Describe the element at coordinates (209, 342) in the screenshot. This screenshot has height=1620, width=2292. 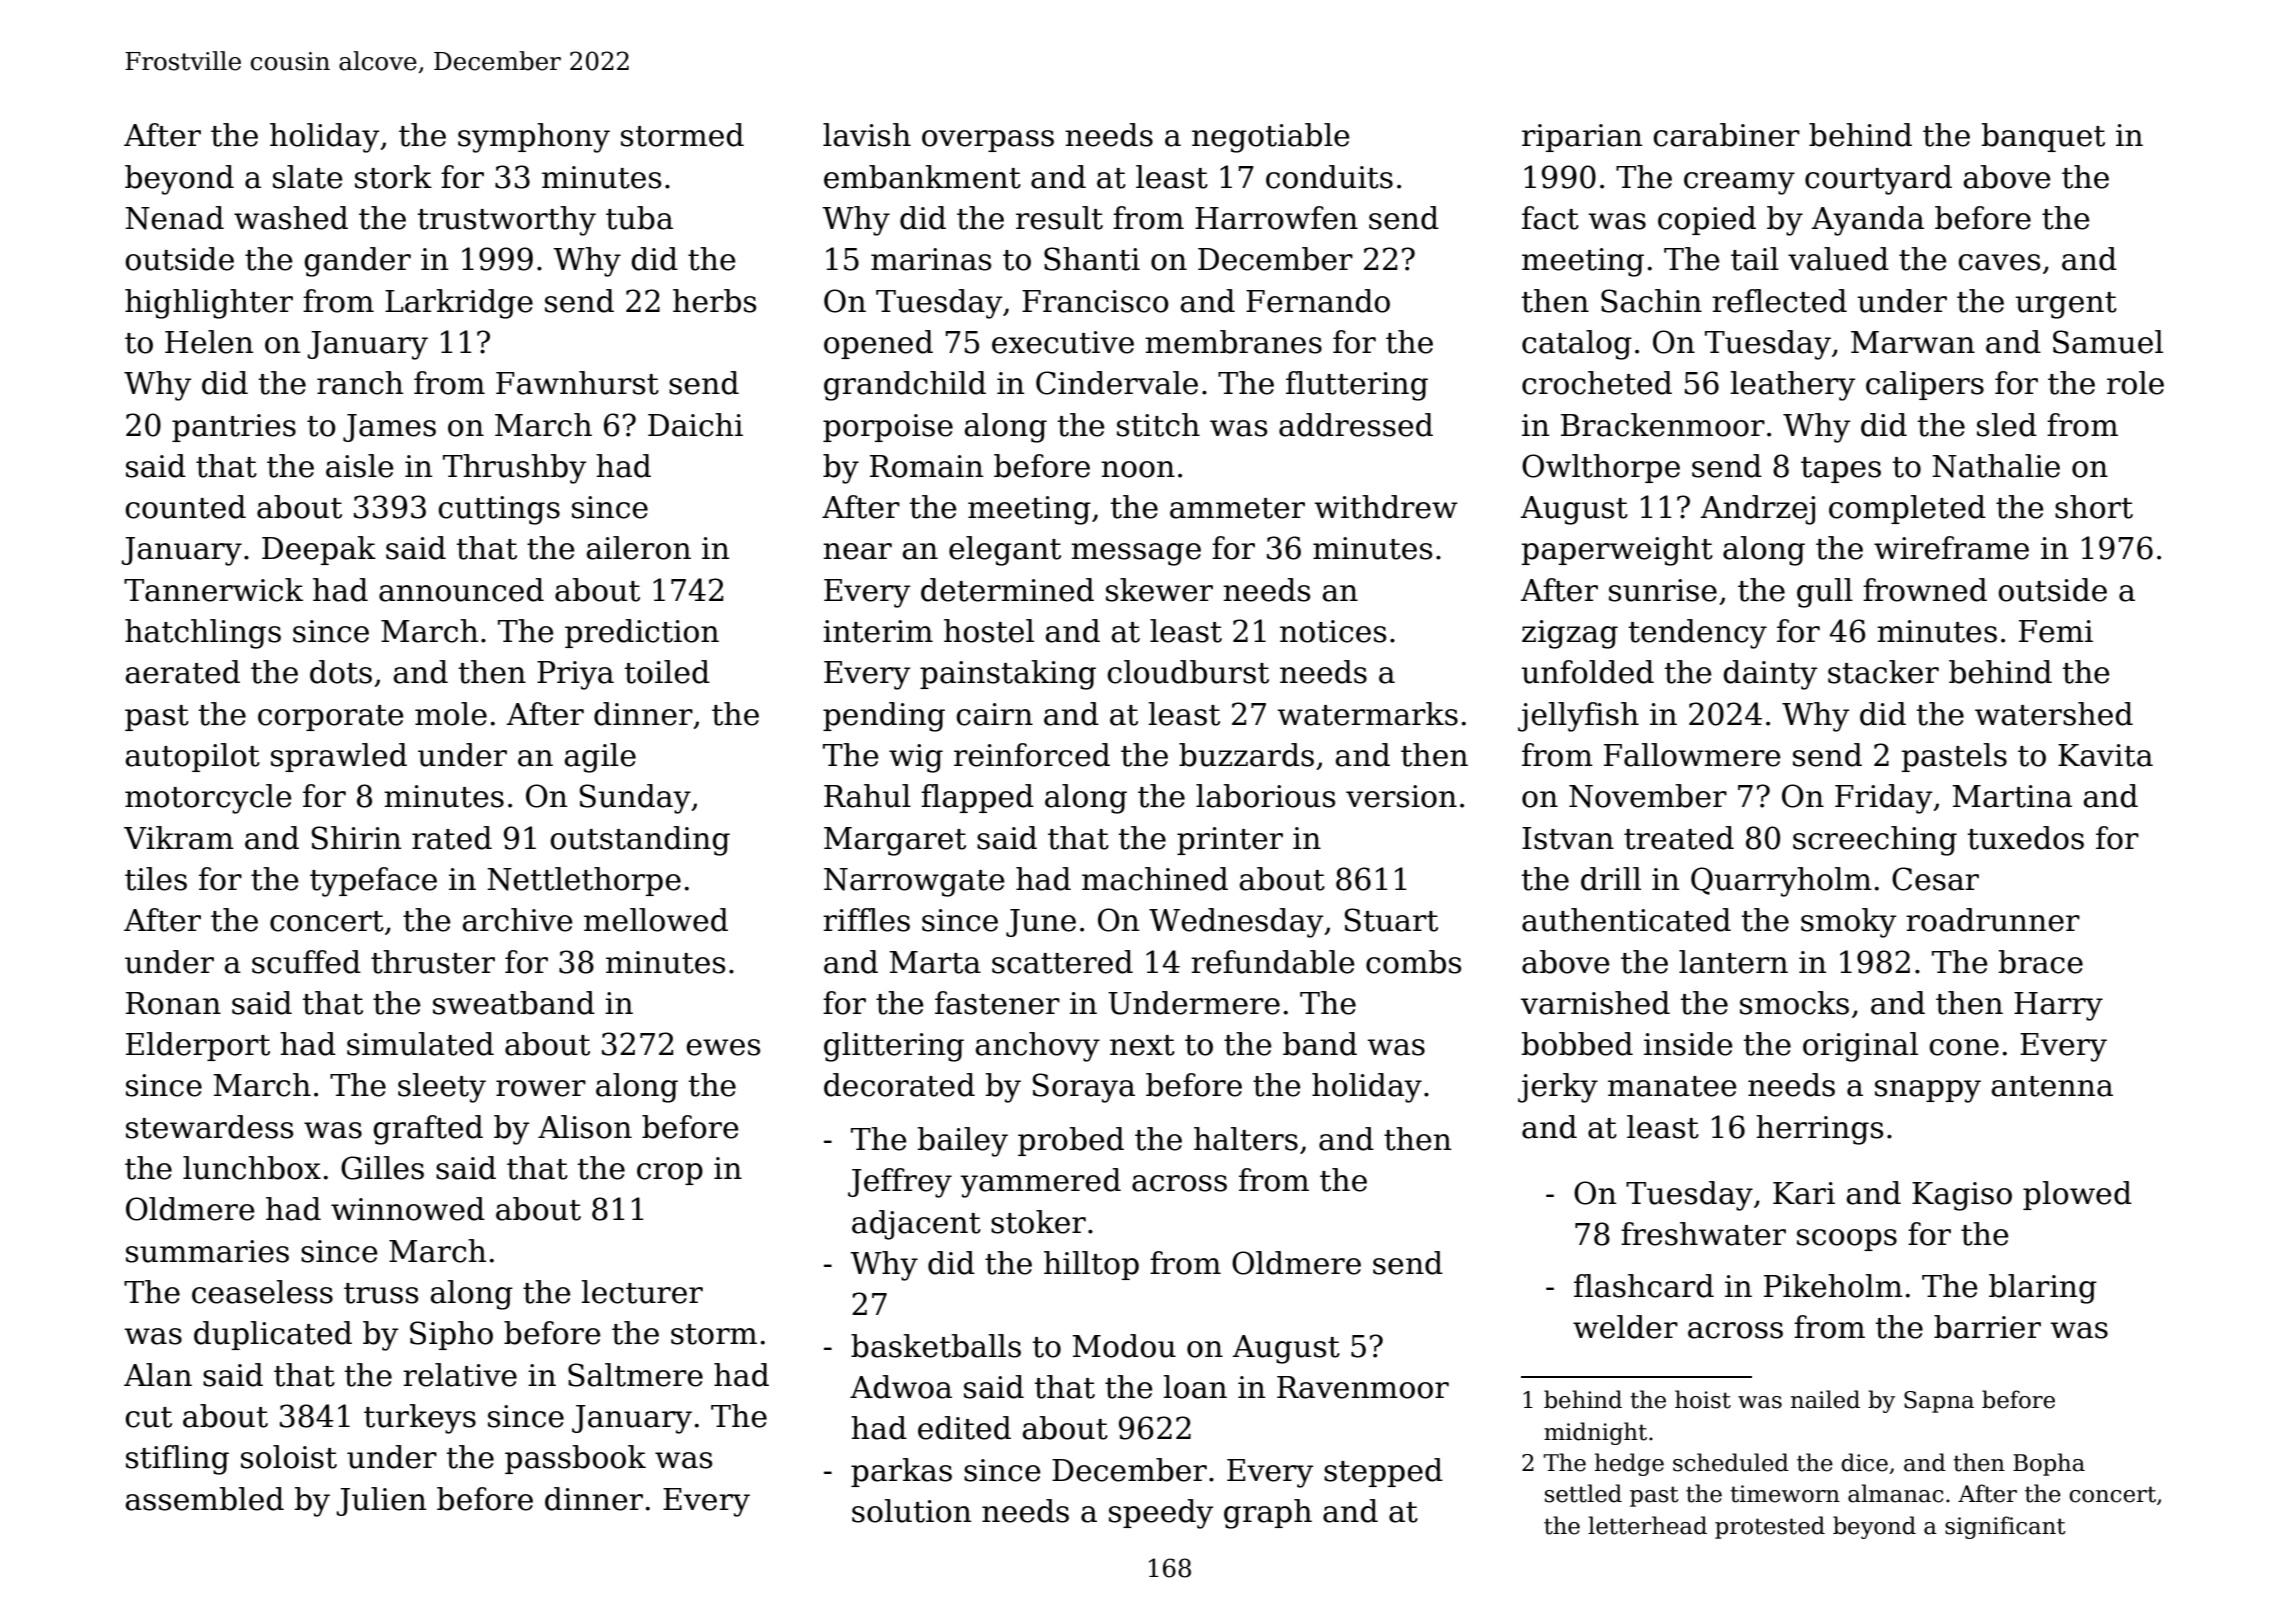
I see `Helen` at that location.
